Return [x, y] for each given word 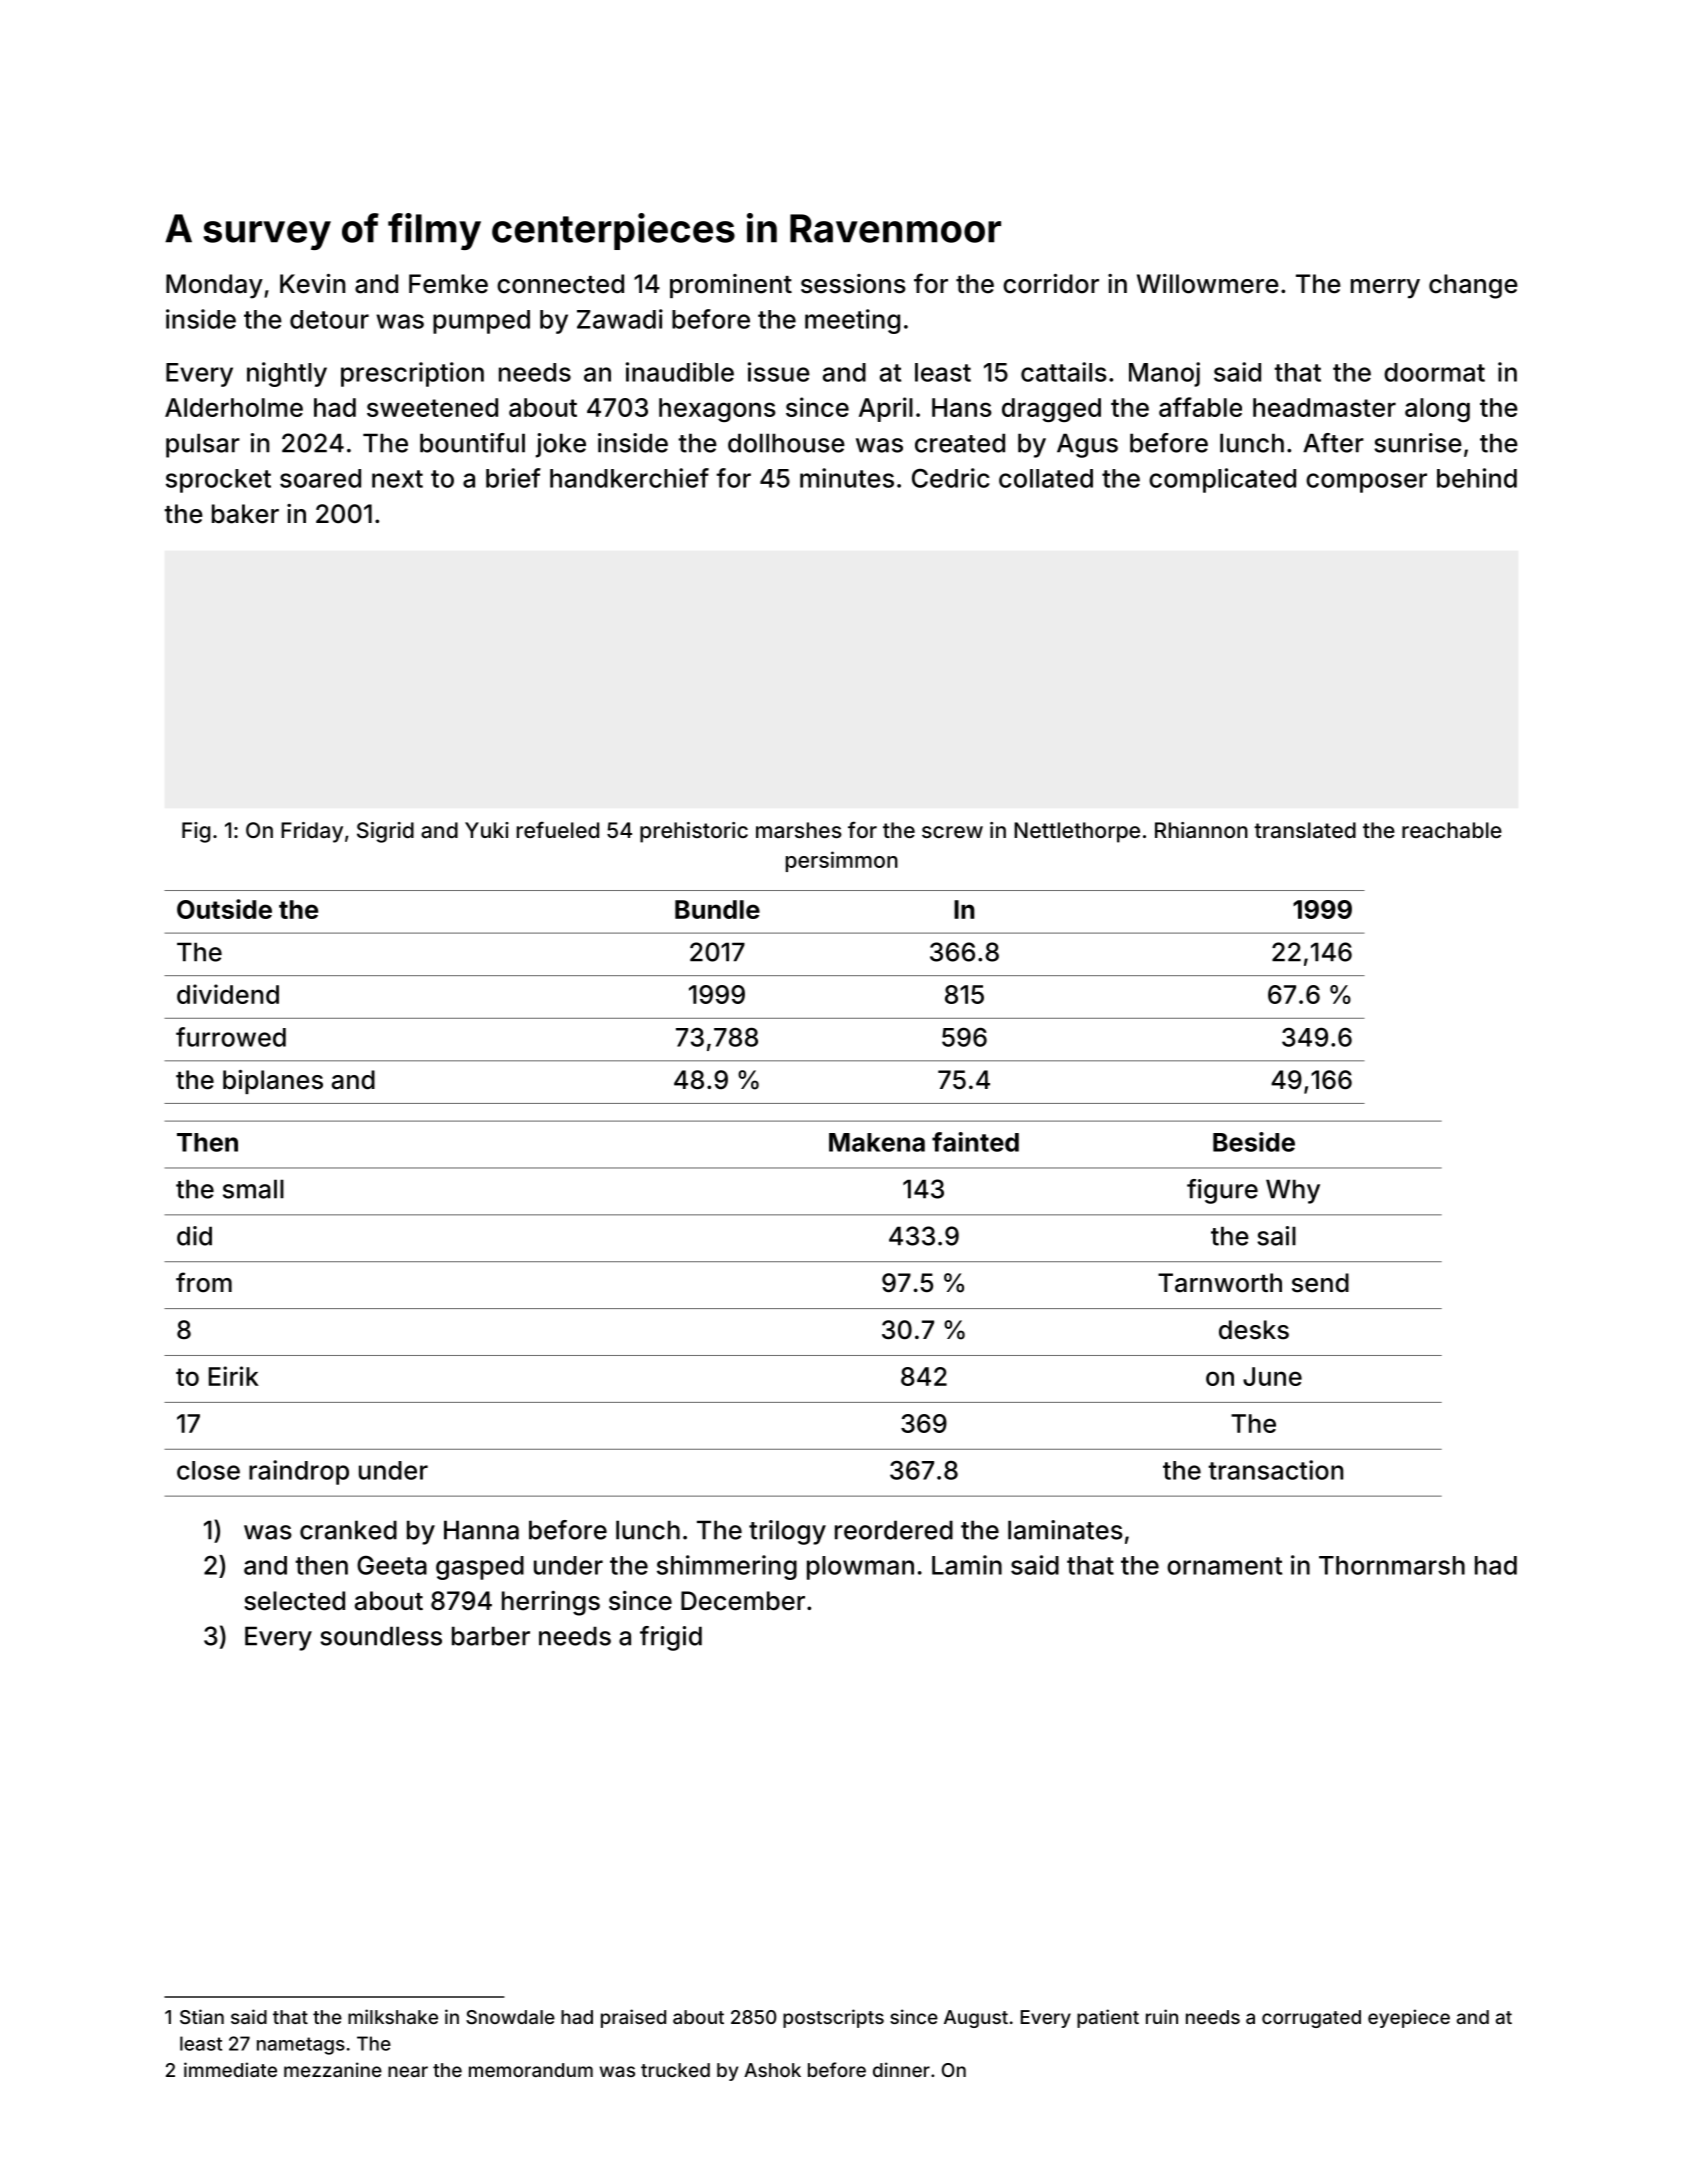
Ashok [772, 2070]
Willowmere [1208, 284]
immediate [230, 2069]
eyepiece [1409, 2018]
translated [1305, 830]
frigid [671, 1638]
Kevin [312, 284]
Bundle [717, 909]
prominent [731, 286]
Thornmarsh [1392, 1565]
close [208, 1470]
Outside [224, 909]
